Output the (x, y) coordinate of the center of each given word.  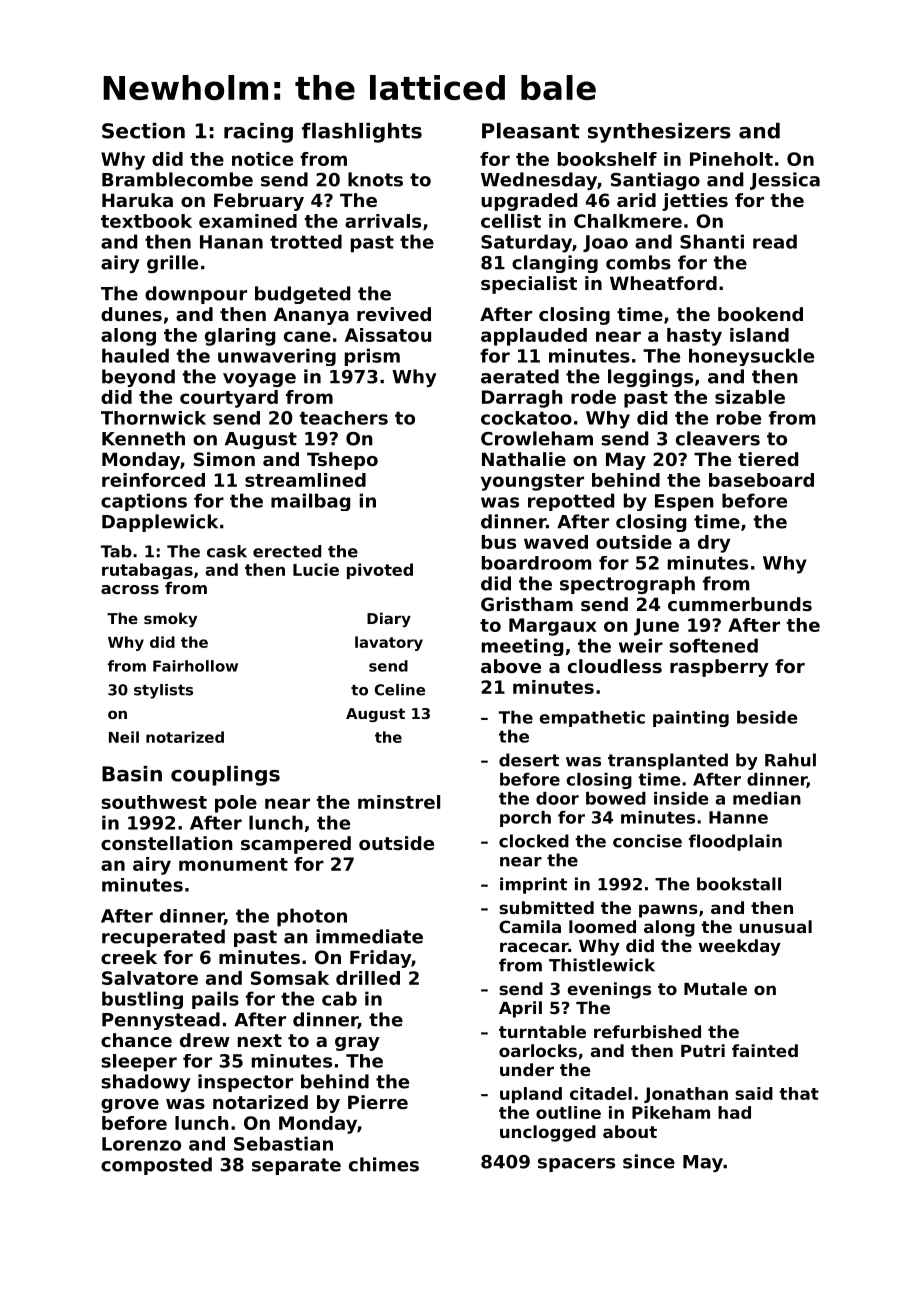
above (511, 666)
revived (394, 314)
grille (172, 264)
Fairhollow (195, 666)
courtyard (229, 399)
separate (296, 1166)
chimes (384, 1164)
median (767, 798)
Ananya (311, 316)
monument (233, 864)
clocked (534, 841)
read (775, 241)
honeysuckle (751, 357)
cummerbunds (740, 604)
